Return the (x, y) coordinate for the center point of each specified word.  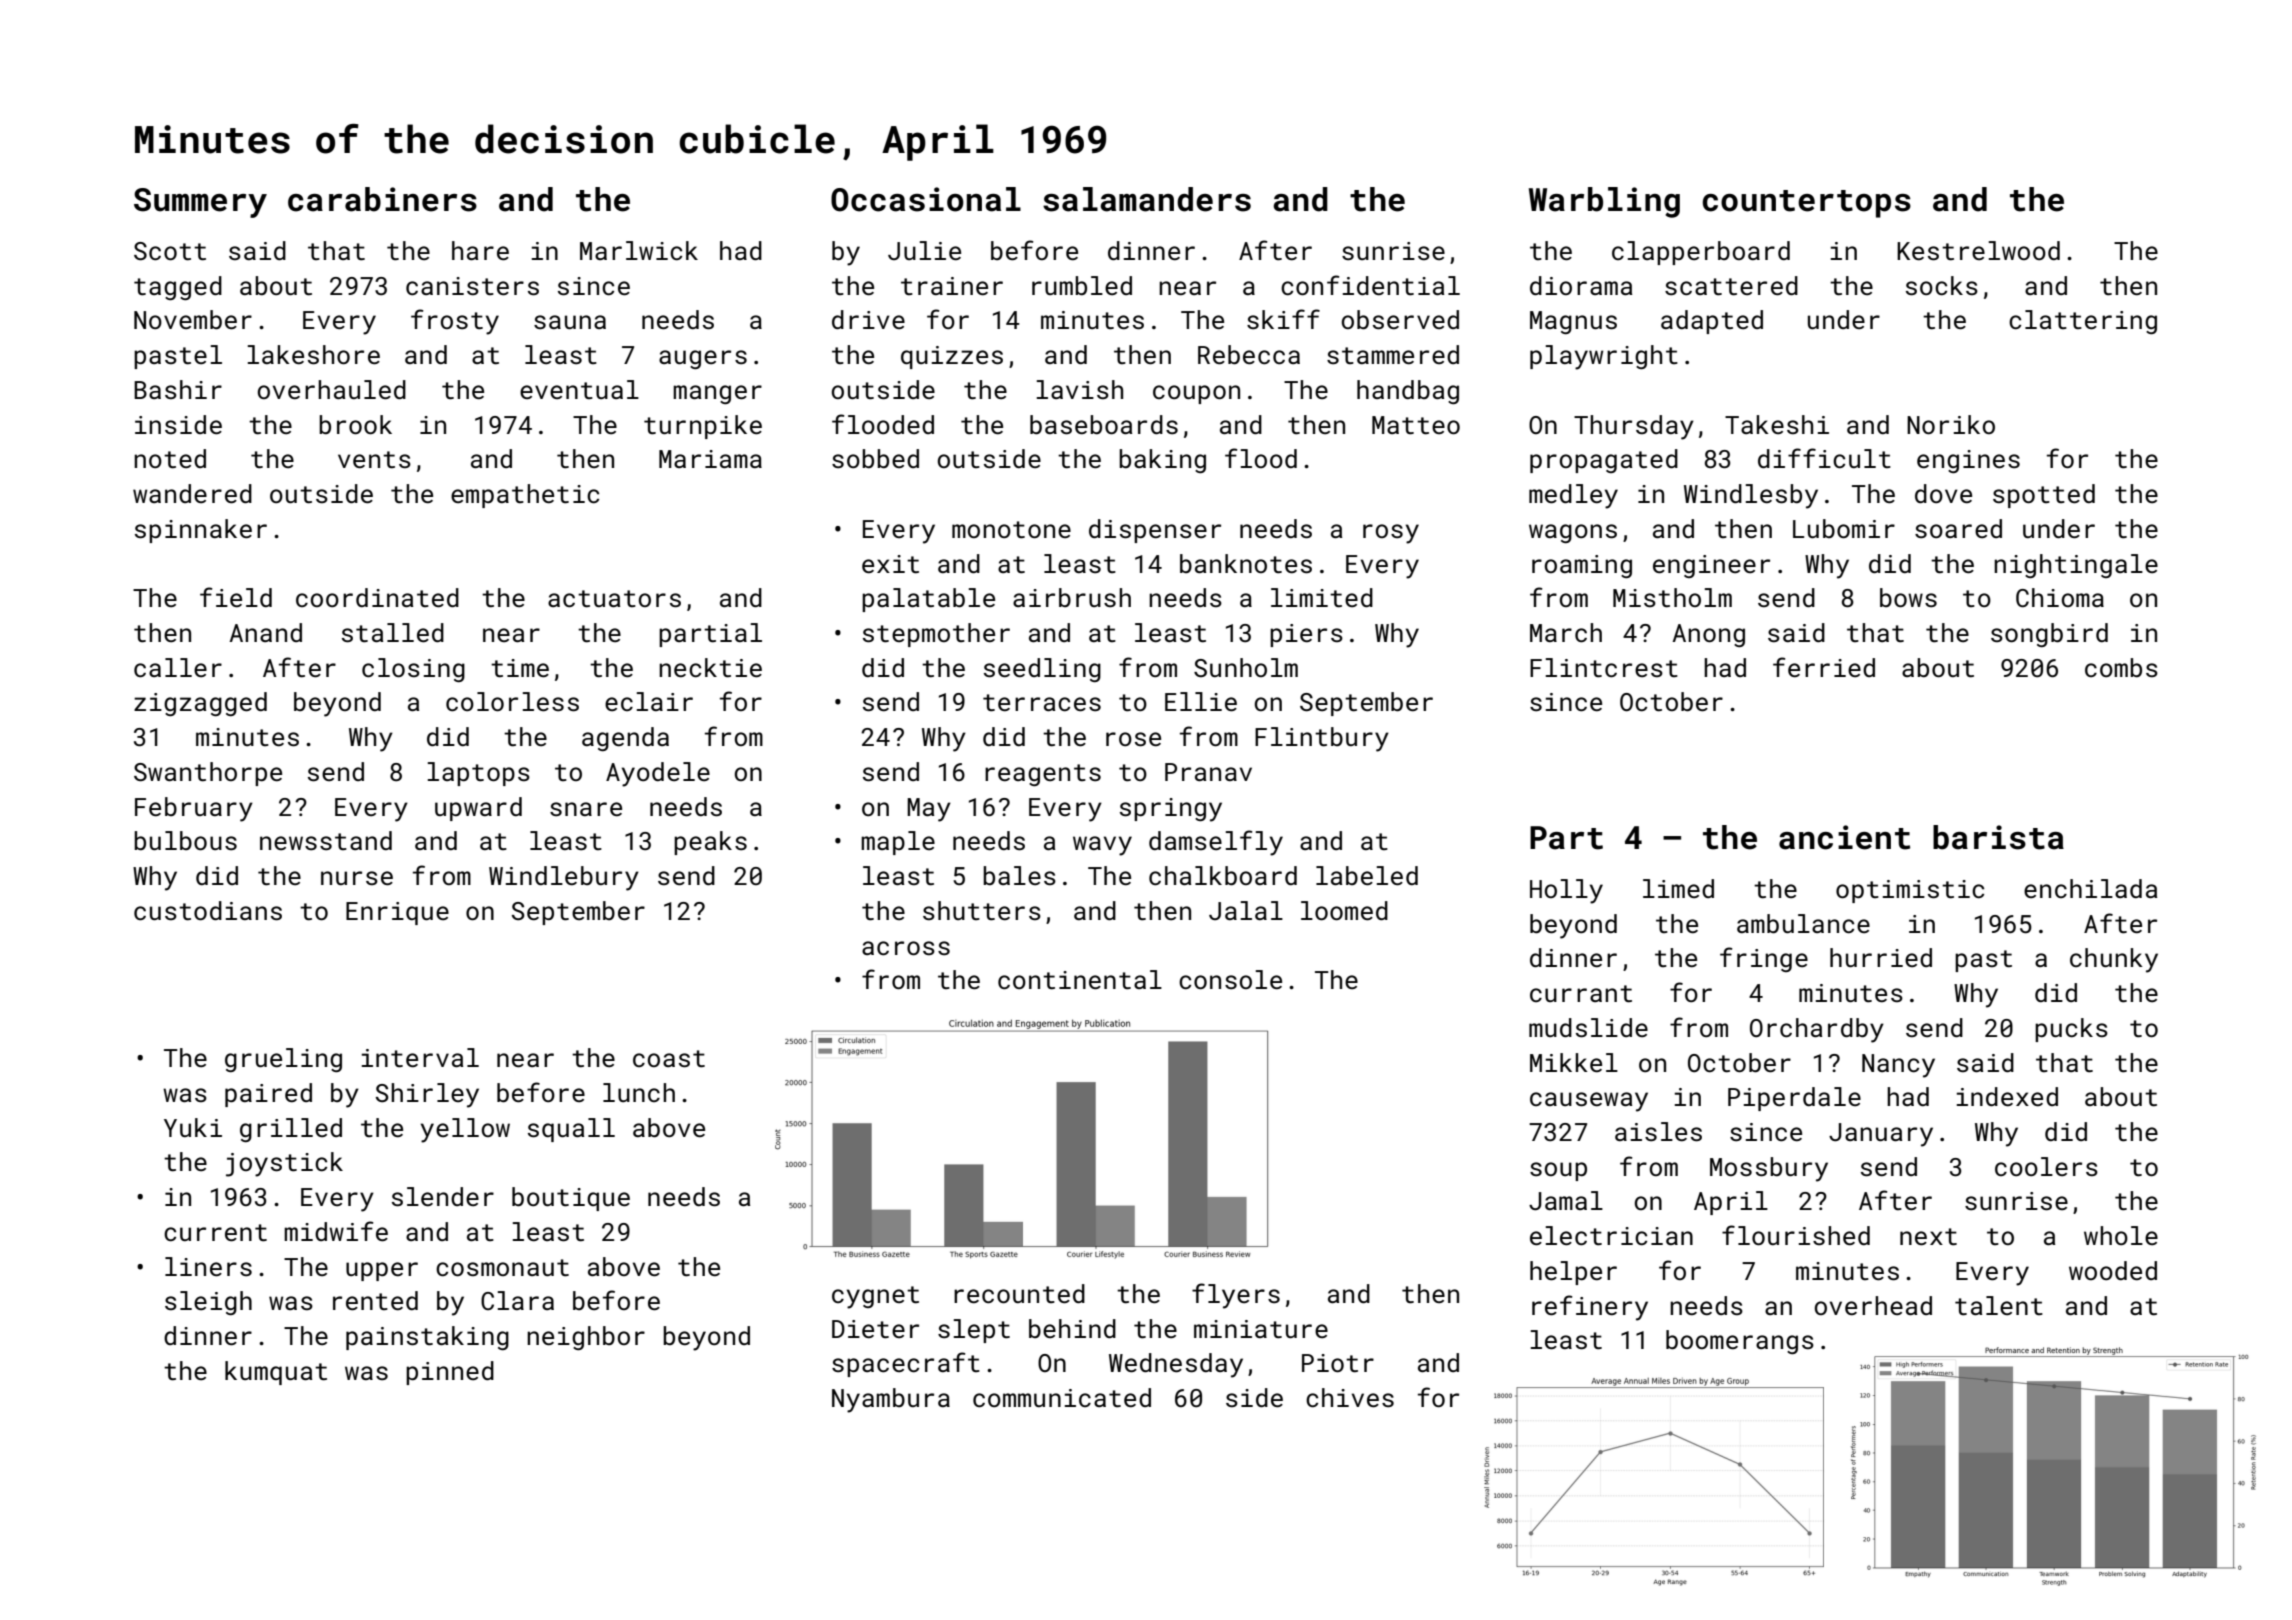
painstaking (427, 1338)
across (906, 948)
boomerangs (1740, 1342)
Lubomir (1844, 528)
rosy (1391, 534)
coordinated (377, 598)
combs (2121, 667)
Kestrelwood (1978, 251)
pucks (2071, 1030)
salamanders (1147, 199)
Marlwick (639, 251)
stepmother (936, 635)
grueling (283, 1060)
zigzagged (200, 704)
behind (1072, 1328)
